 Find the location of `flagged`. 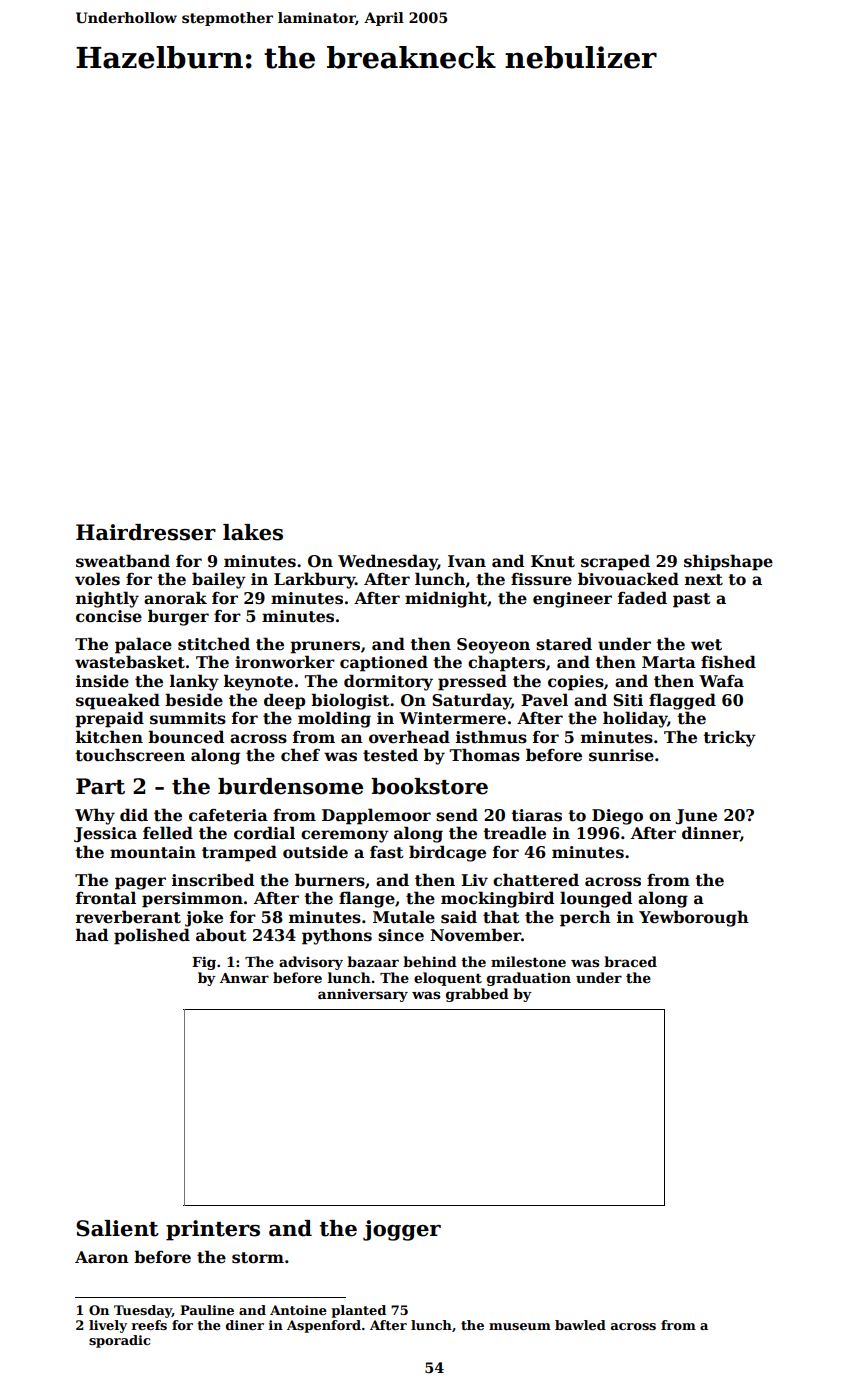

flagged is located at coordinates (682, 701).
